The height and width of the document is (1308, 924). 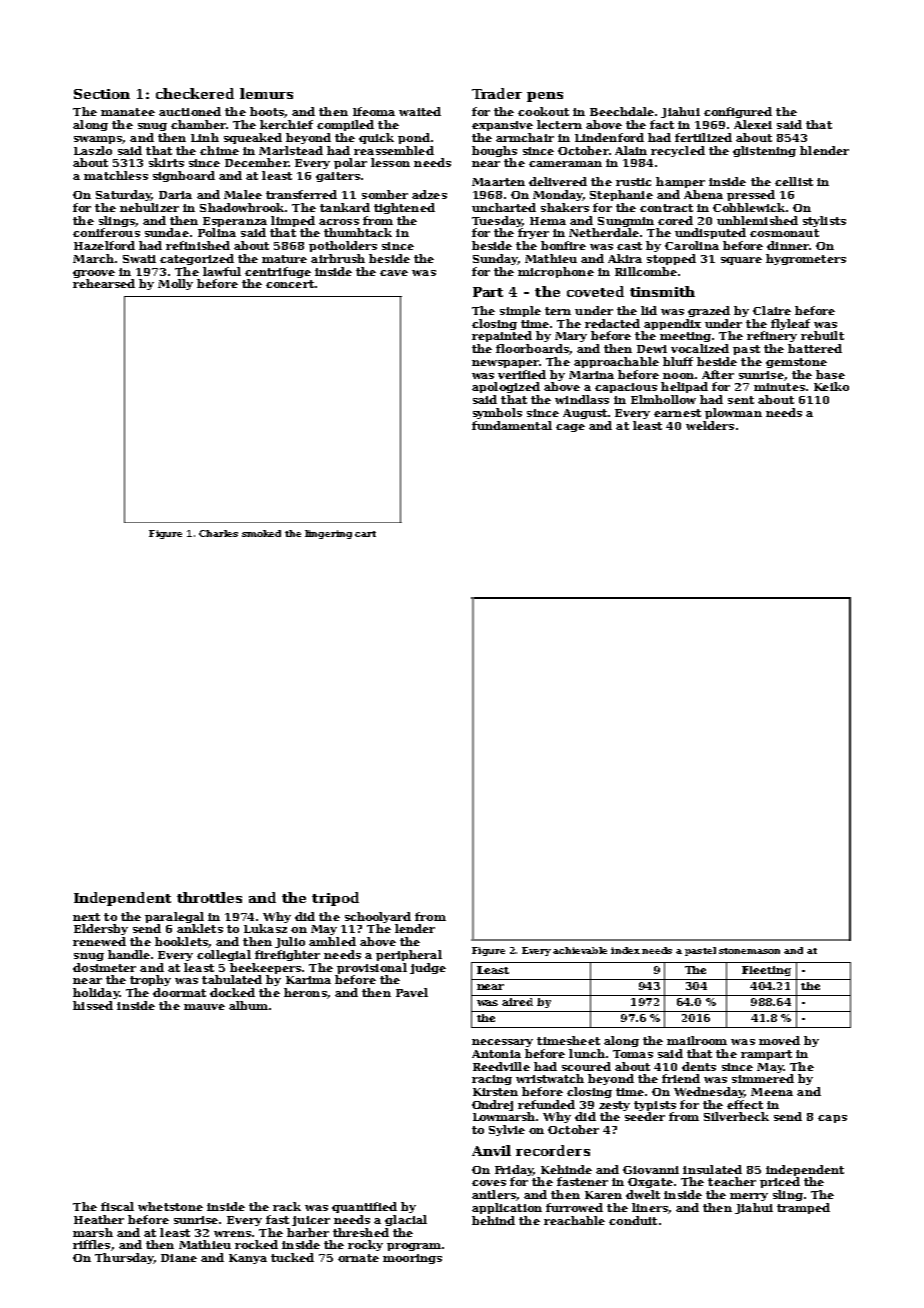 I want to click on Karima, so click(x=308, y=980).
